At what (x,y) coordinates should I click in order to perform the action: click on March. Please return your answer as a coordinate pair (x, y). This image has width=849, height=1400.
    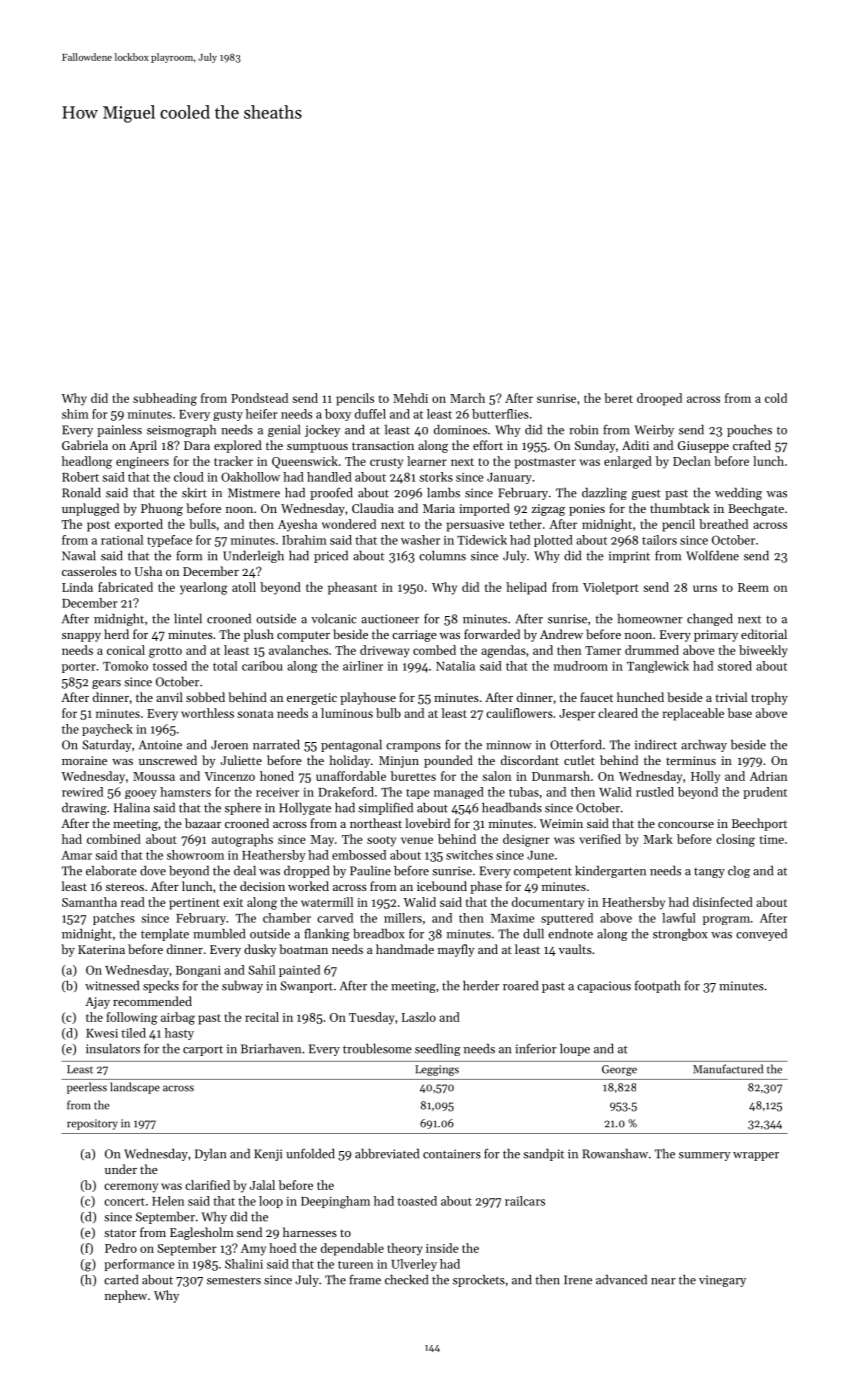
    Looking at the image, I should click on (467, 398).
